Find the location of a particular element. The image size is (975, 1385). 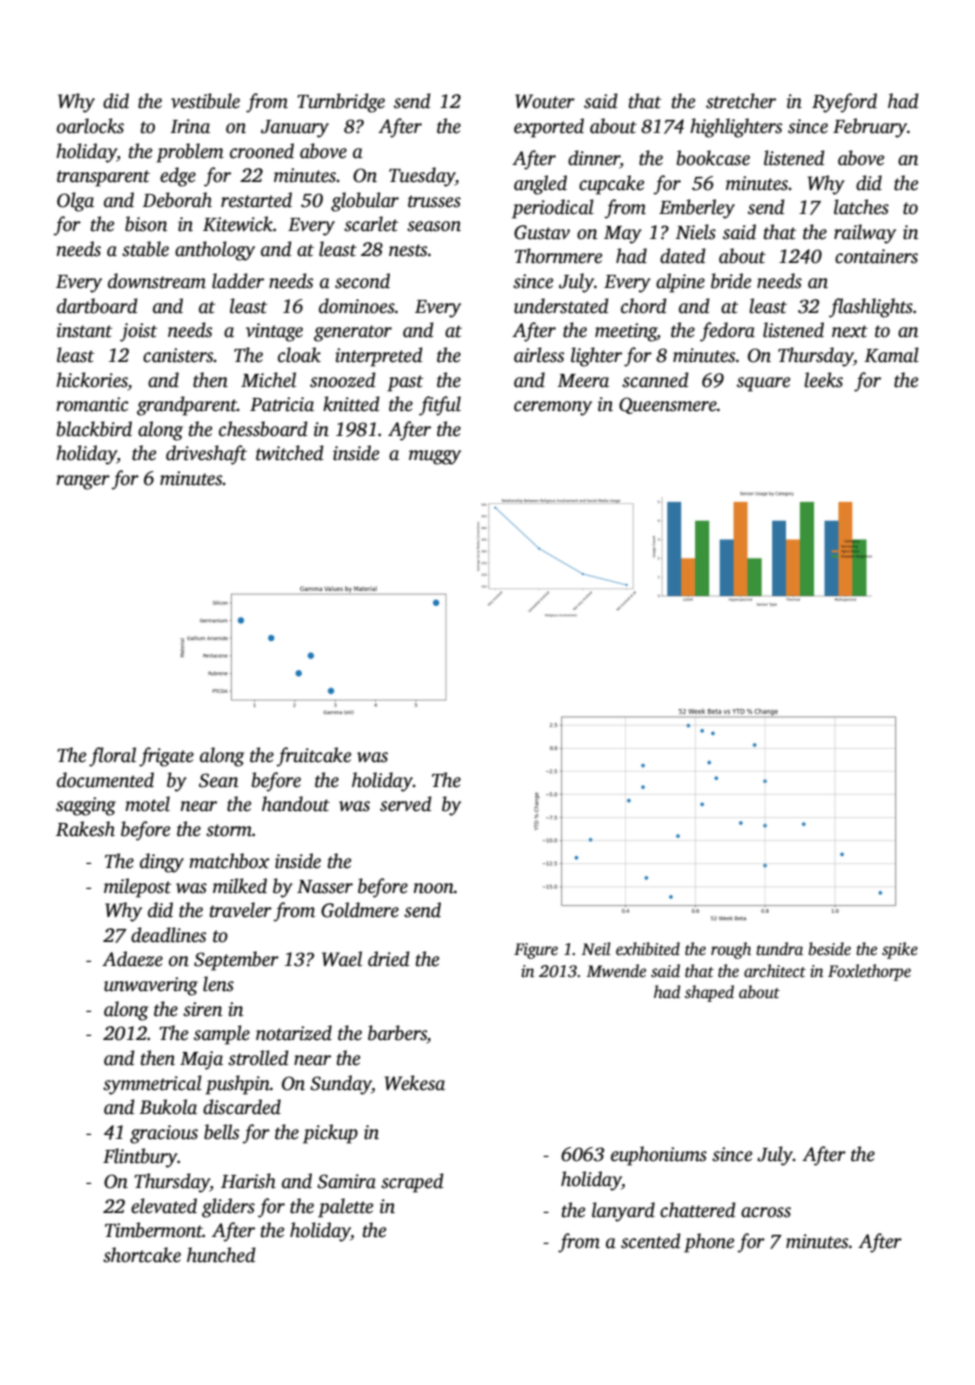

Flintbury is located at coordinates (140, 1158).
